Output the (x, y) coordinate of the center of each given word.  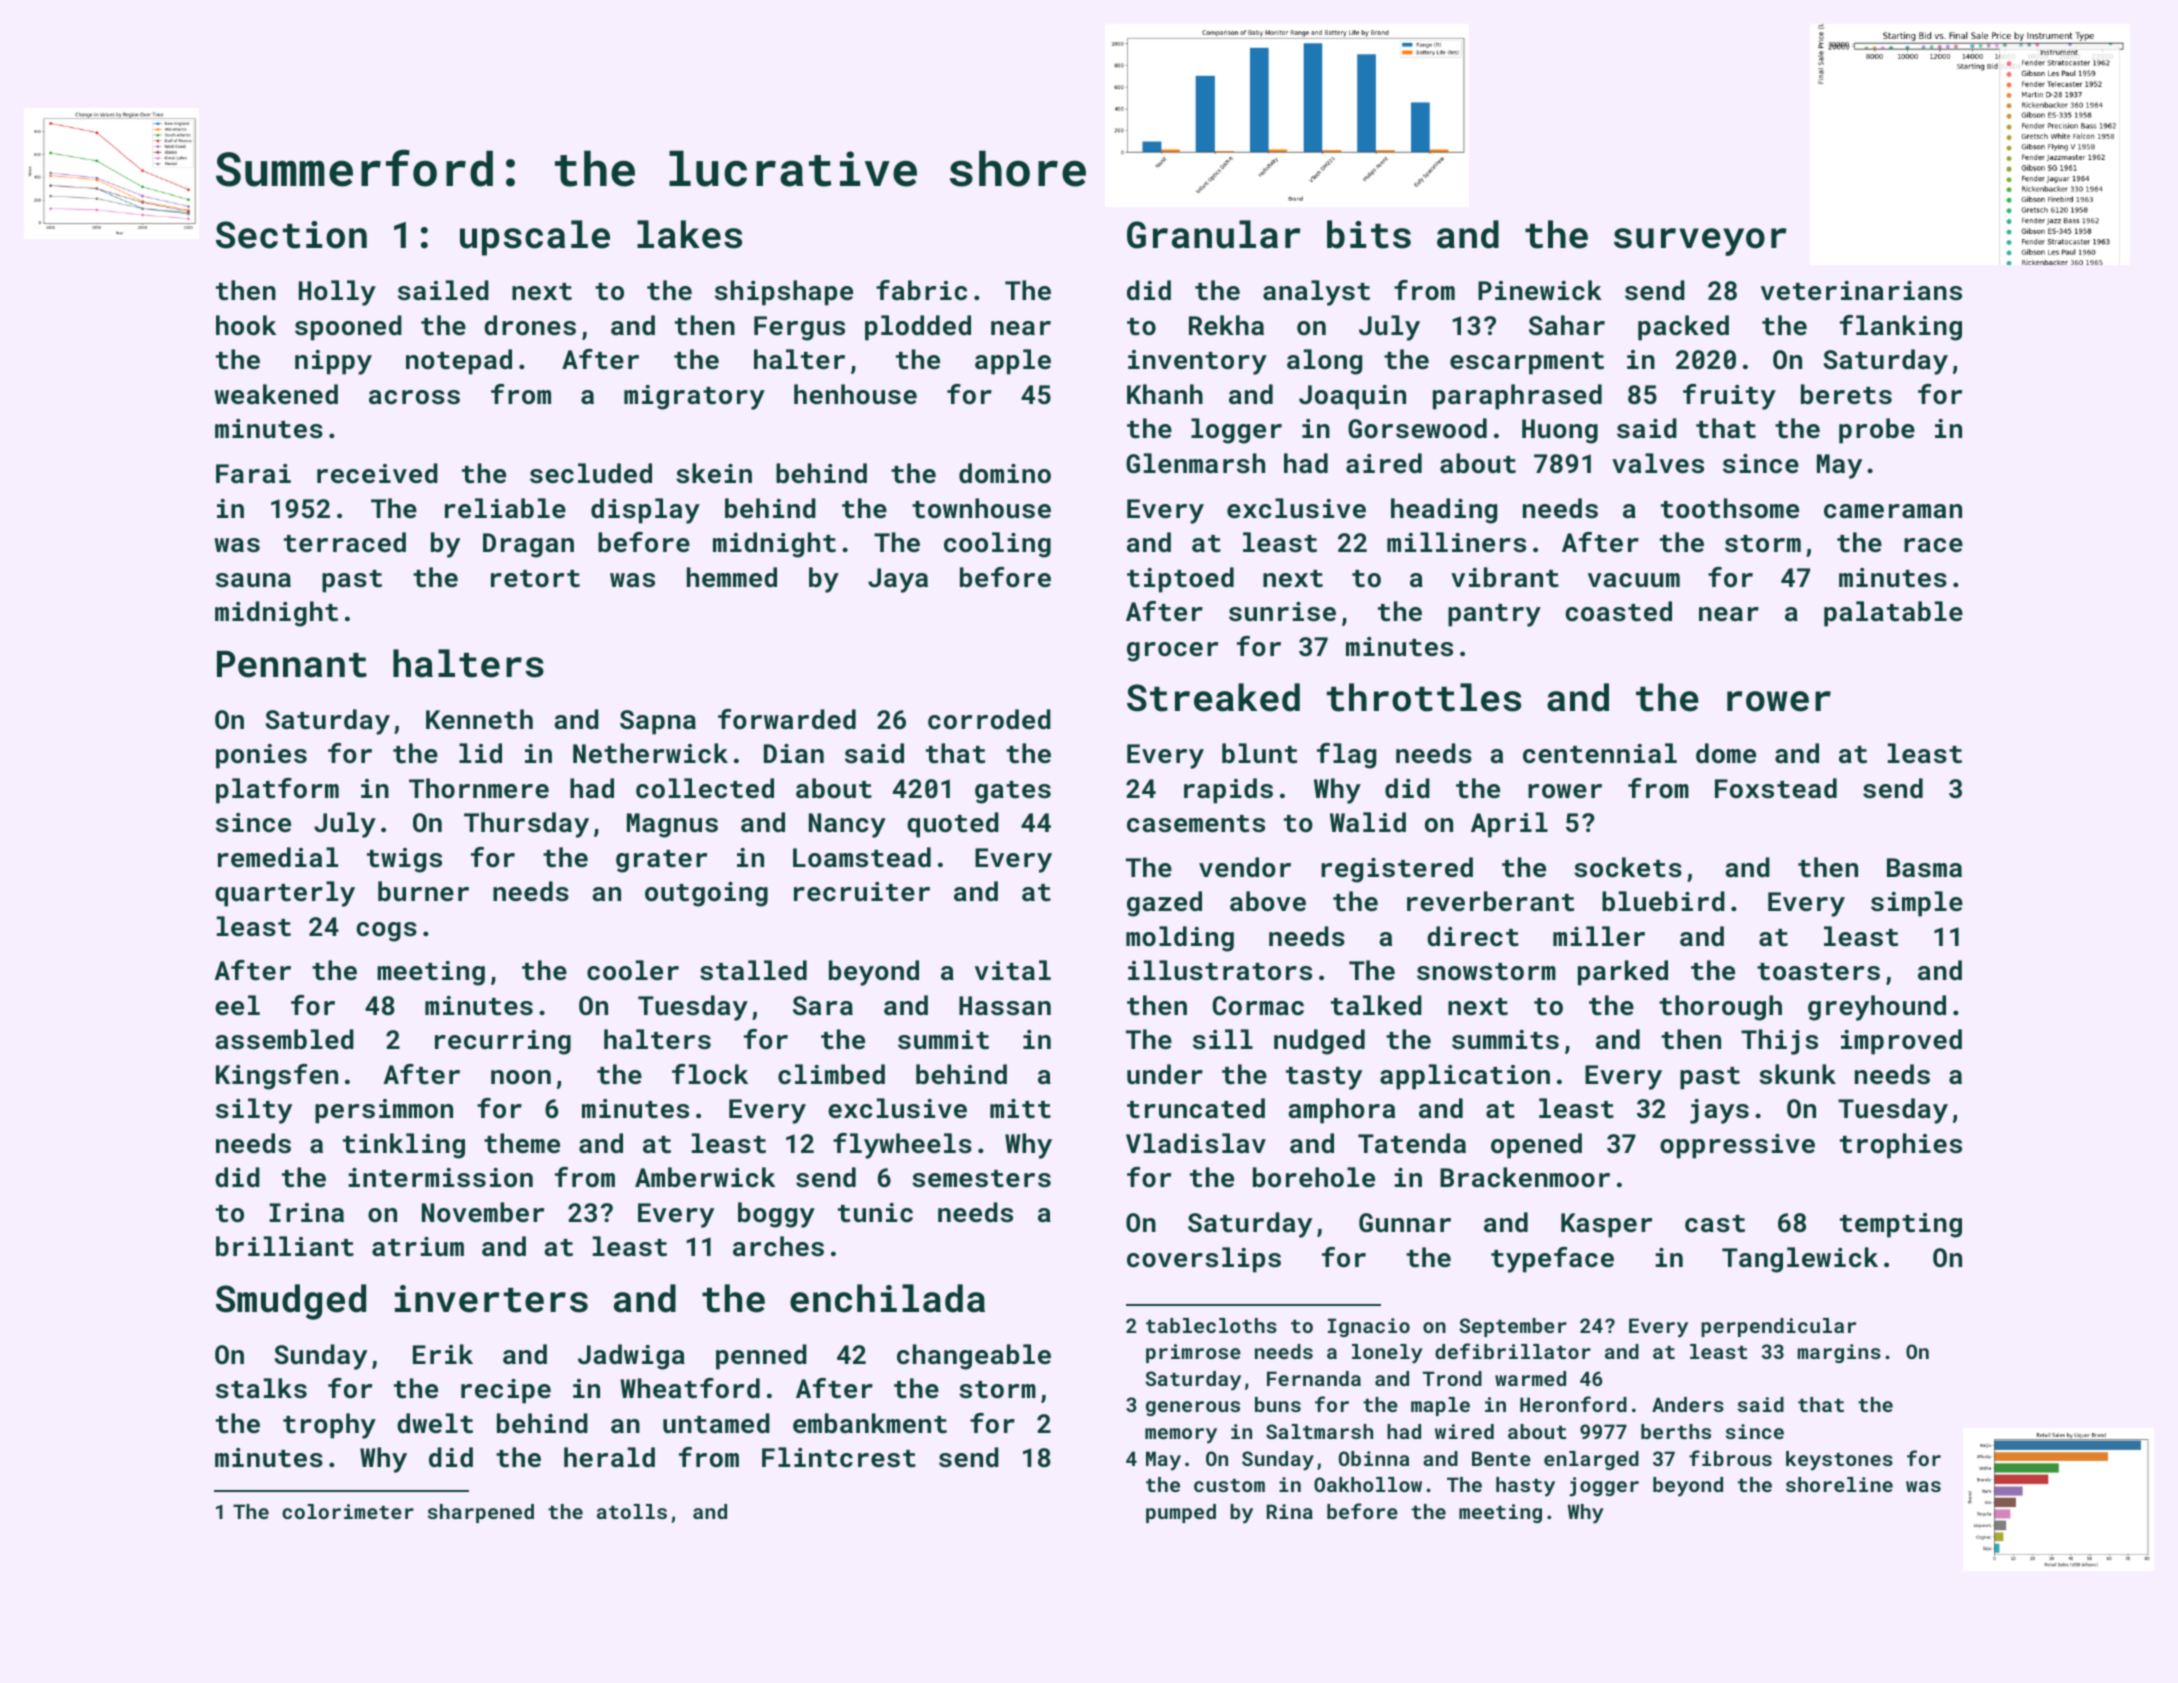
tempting (1901, 1225)
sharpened (481, 1513)
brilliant (285, 1246)
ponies (261, 756)
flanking (1901, 328)
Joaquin (1352, 397)
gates (1013, 792)
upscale (535, 238)
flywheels (902, 1146)
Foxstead (1776, 788)
